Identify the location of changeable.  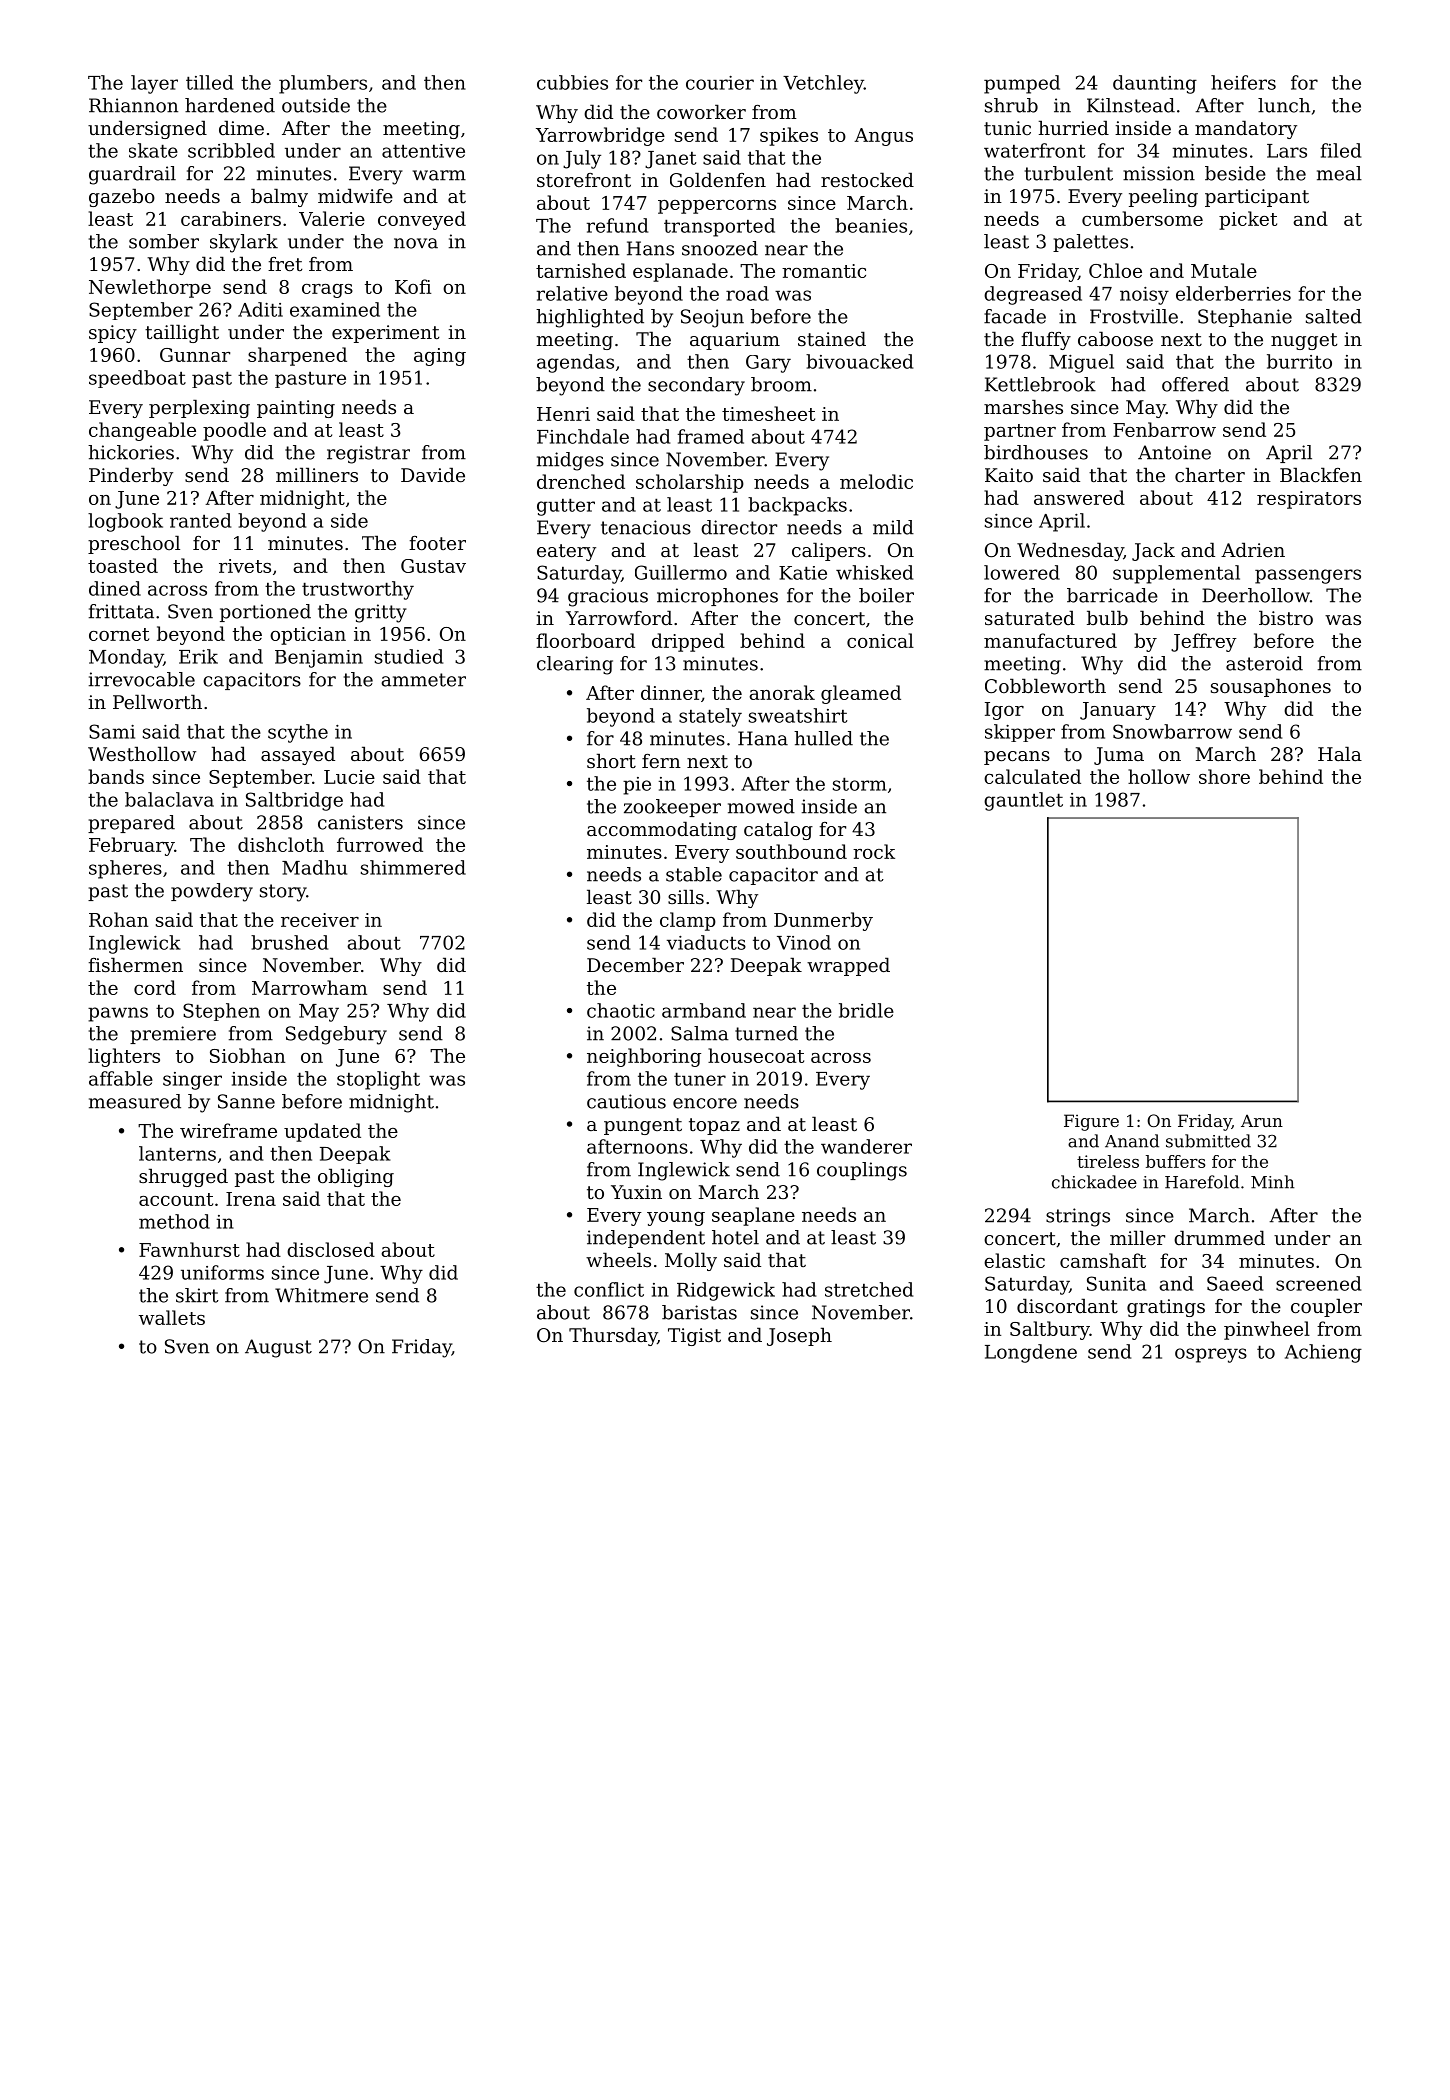
(142, 431).
